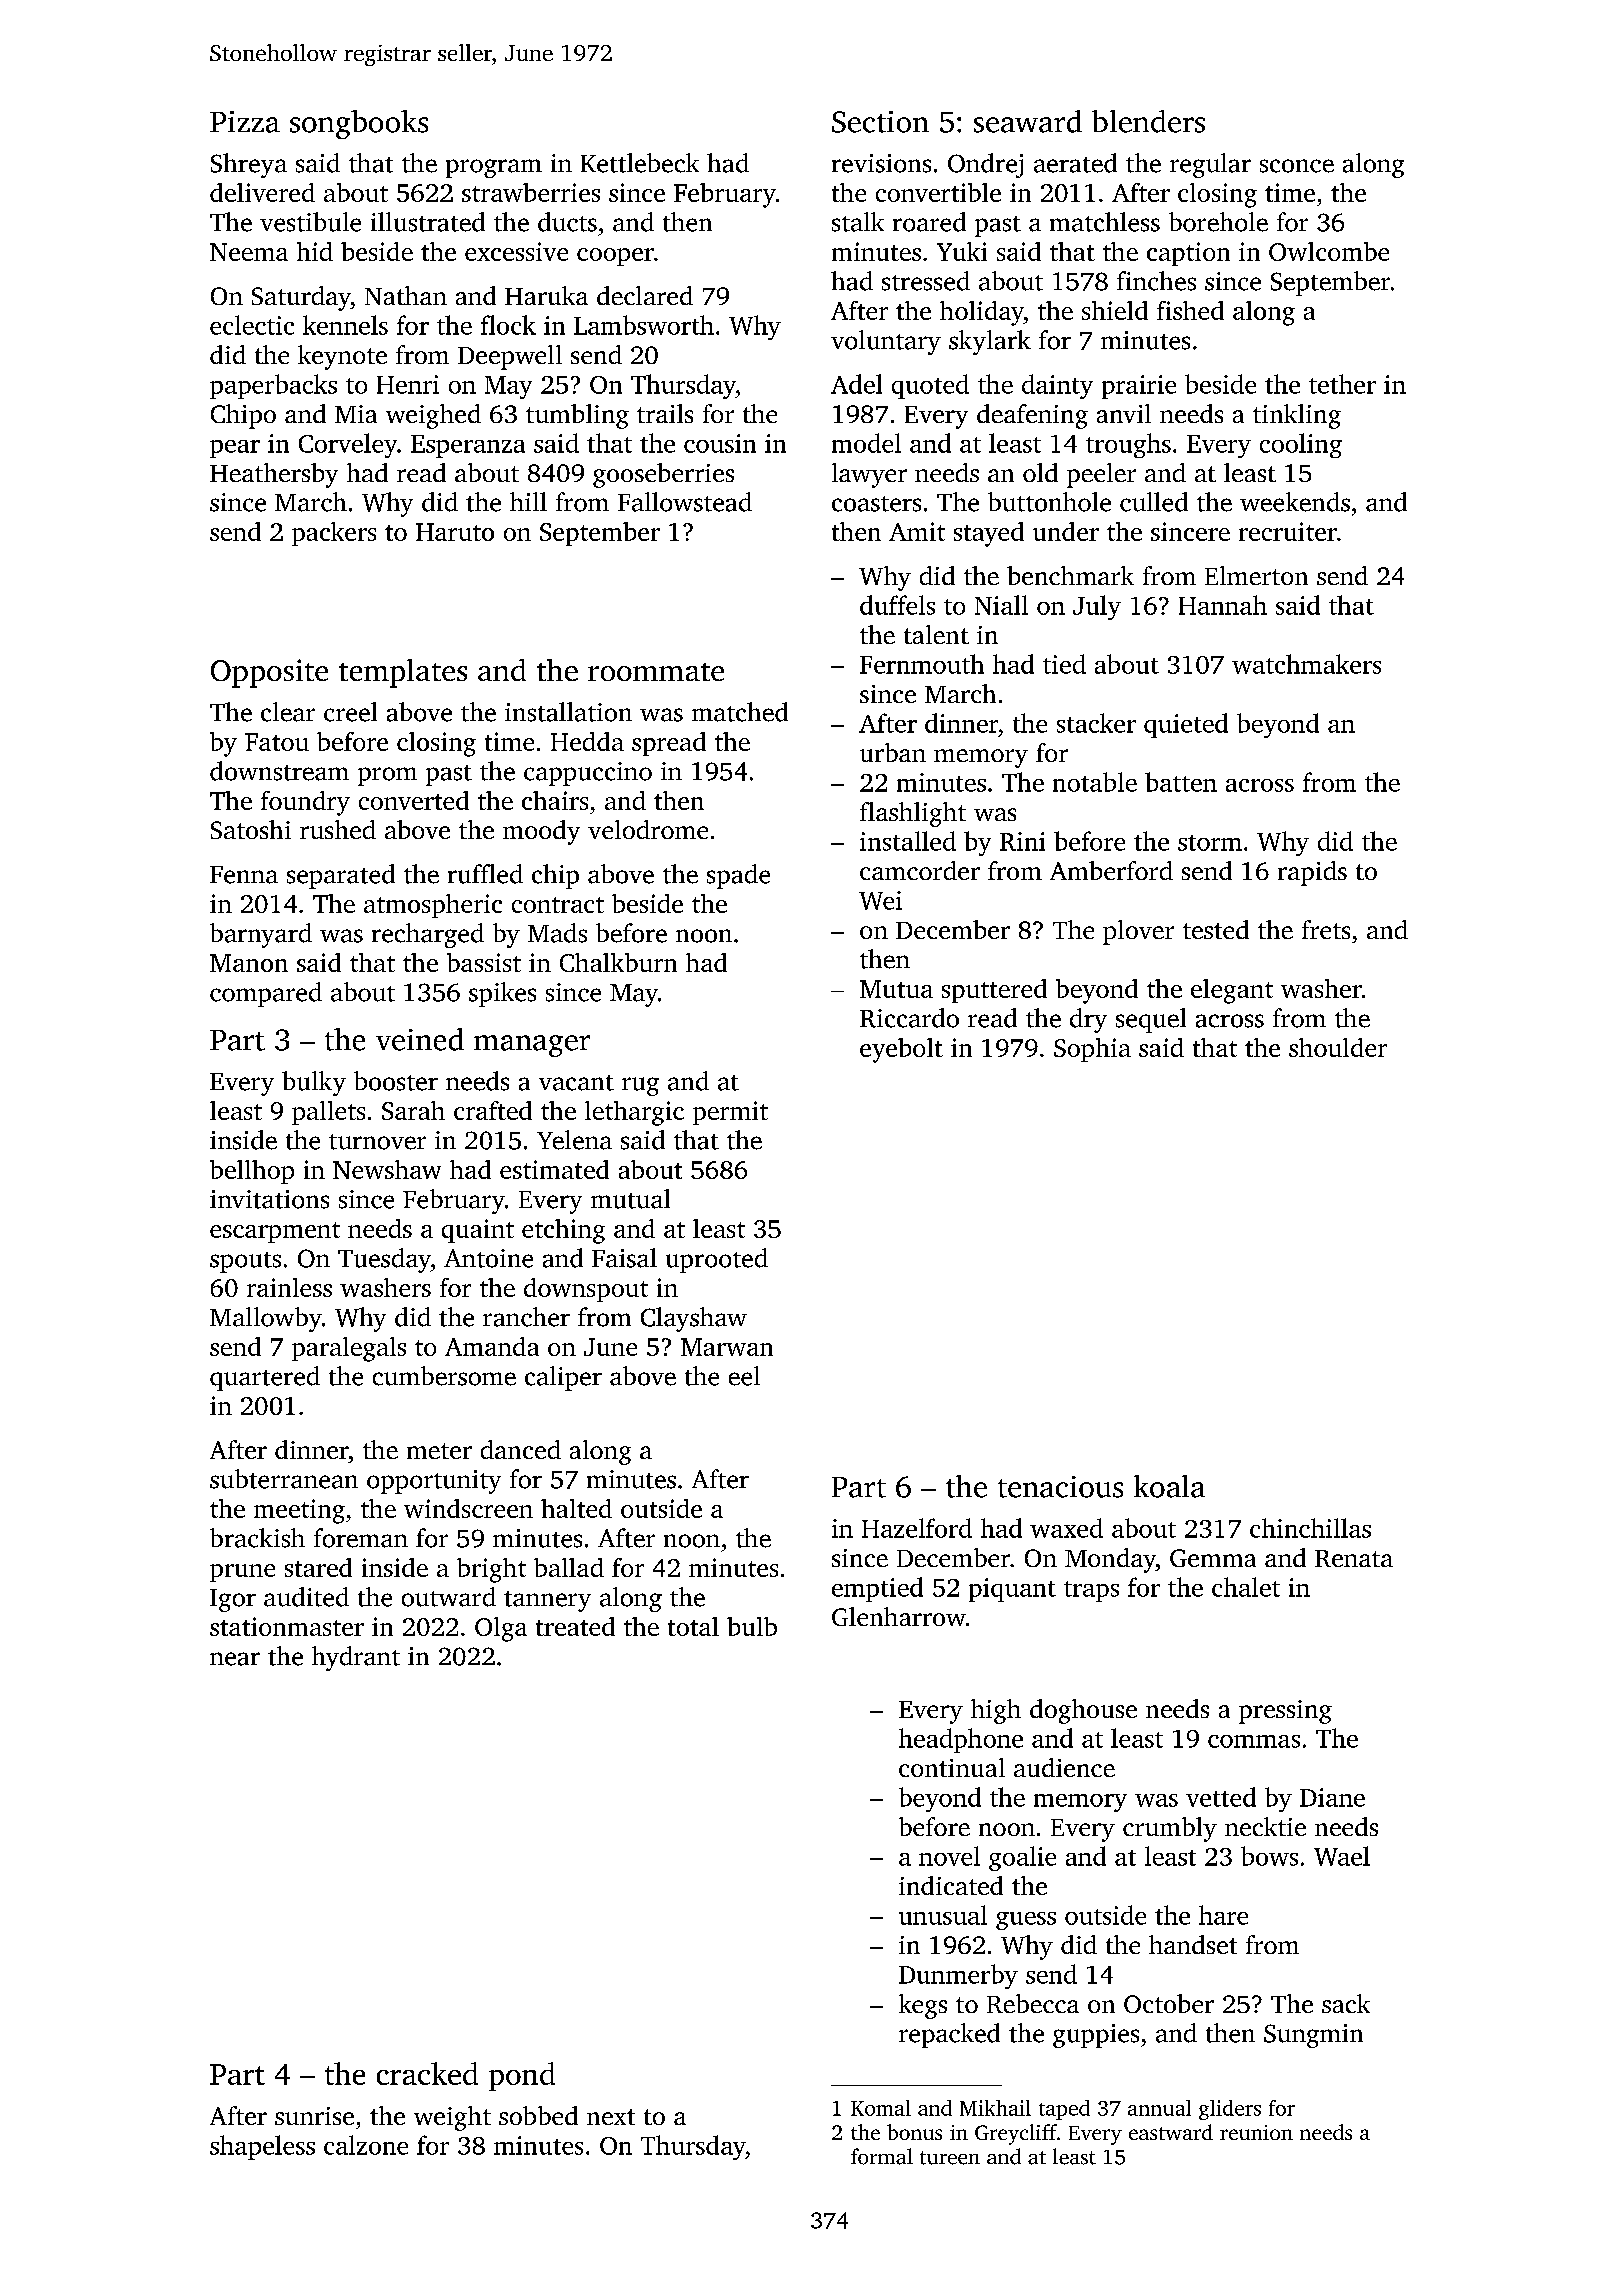  What do you see at coordinates (913, 814) in the screenshot?
I see `flashlight` at bounding box center [913, 814].
